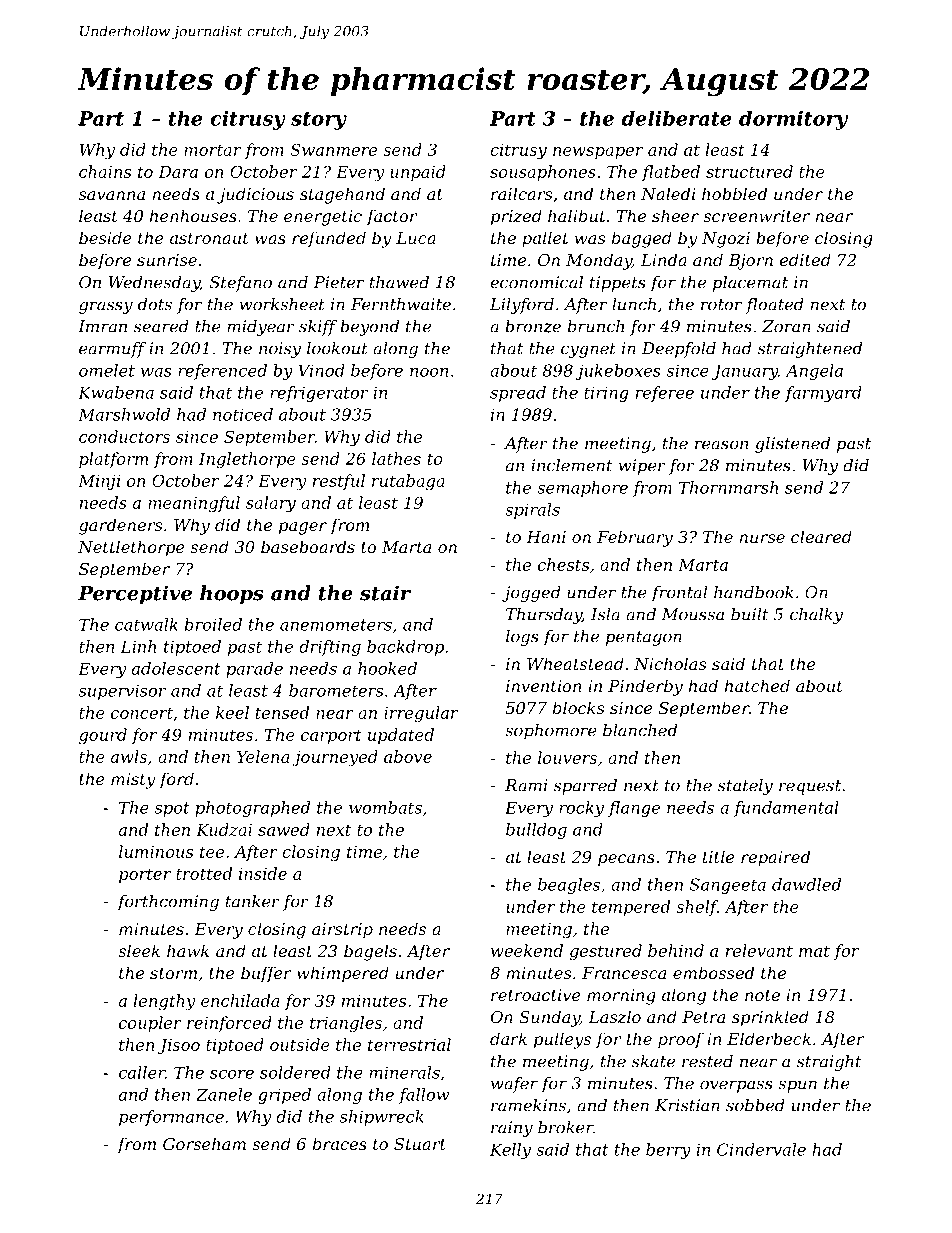  What do you see at coordinates (816, 616) in the document?
I see `chalky` at bounding box center [816, 616].
